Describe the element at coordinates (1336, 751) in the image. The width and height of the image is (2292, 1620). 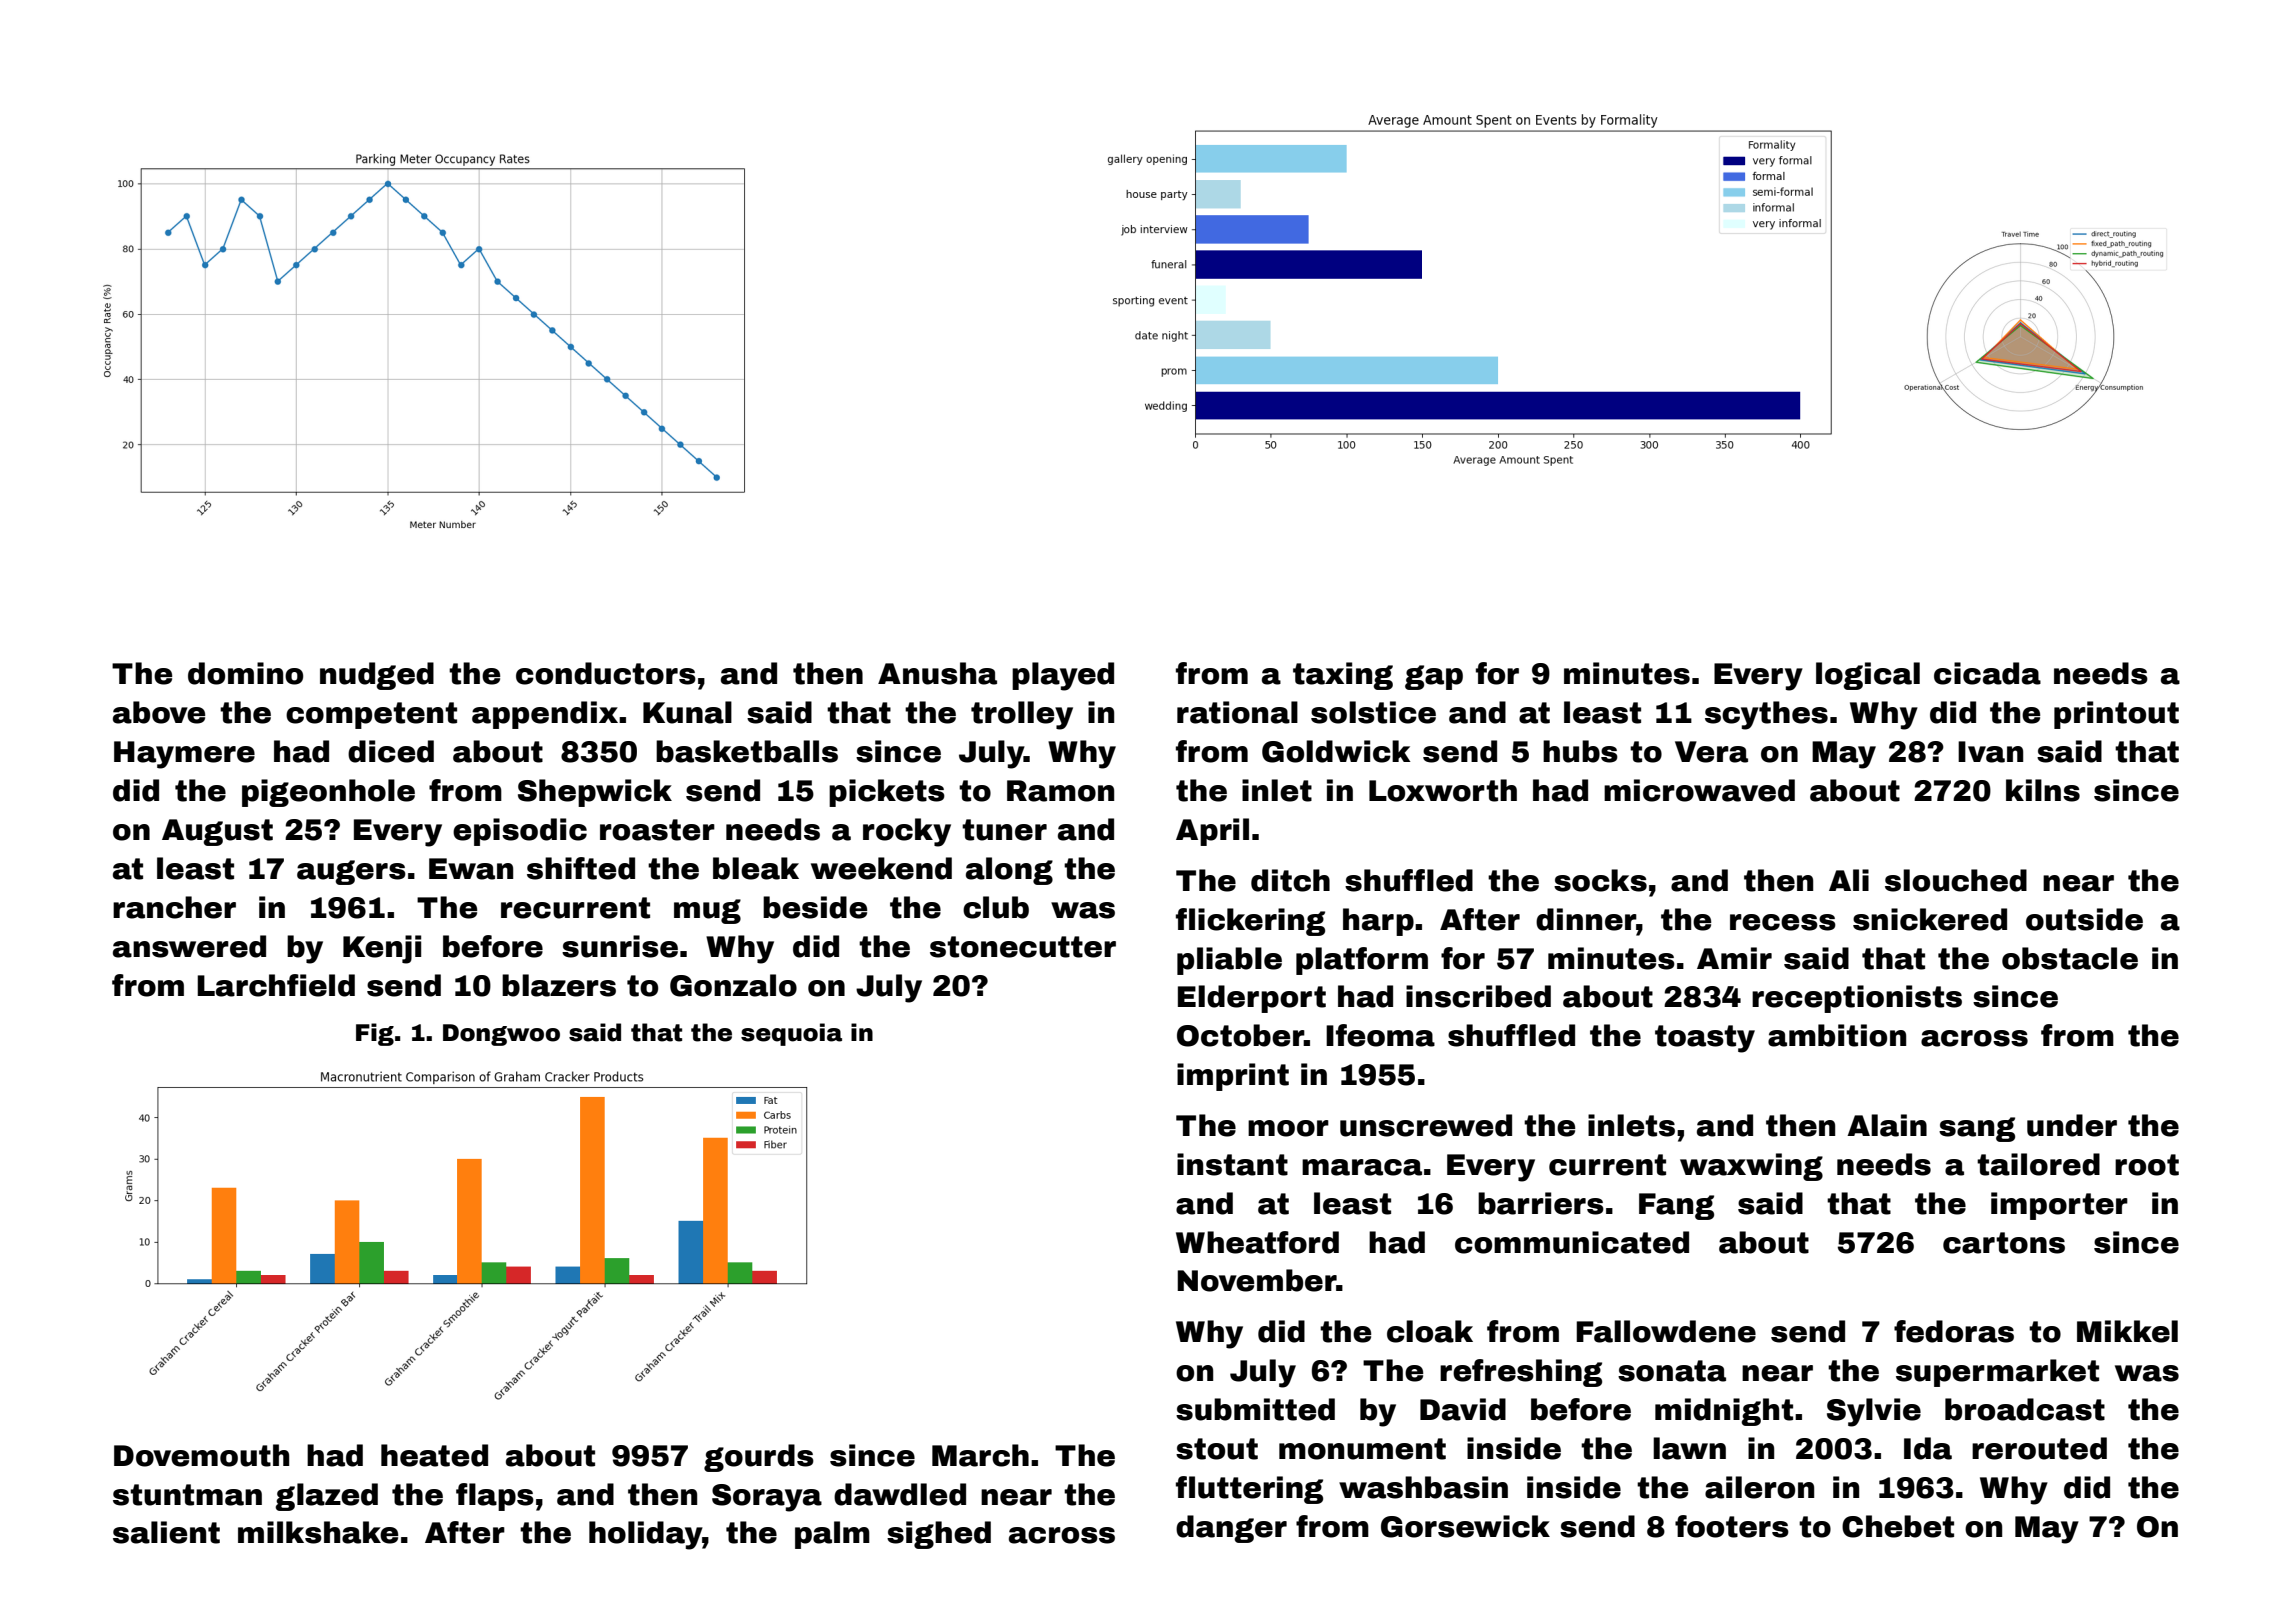
I see `Goldwick` at that location.
